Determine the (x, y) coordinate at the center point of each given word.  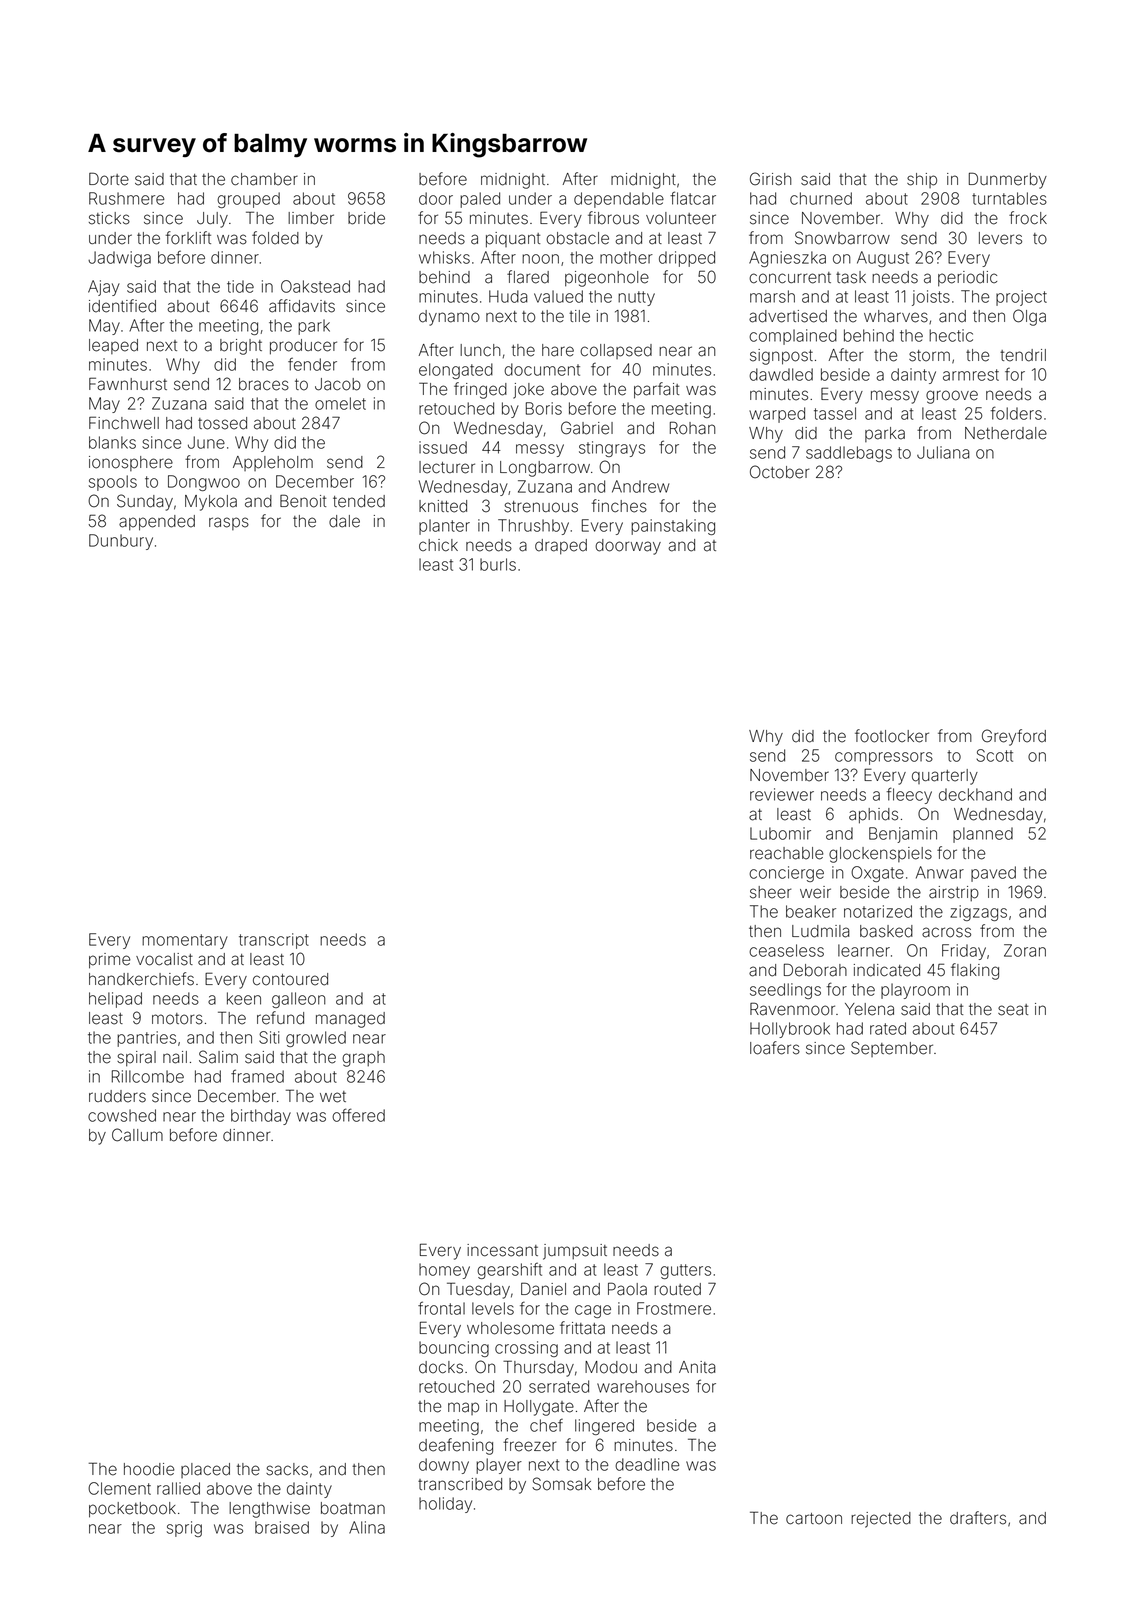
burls (498, 564)
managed (350, 1020)
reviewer (782, 794)
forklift (188, 238)
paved (993, 874)
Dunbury (121, 542)
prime (110, 961)
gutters (685, 1271)
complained (793, 337)
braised (282, 1527)
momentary (185, 941)
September (892, 1049)
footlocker (892, 736)
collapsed (616, 351)
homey (444, 1271)
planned (983, 835)
